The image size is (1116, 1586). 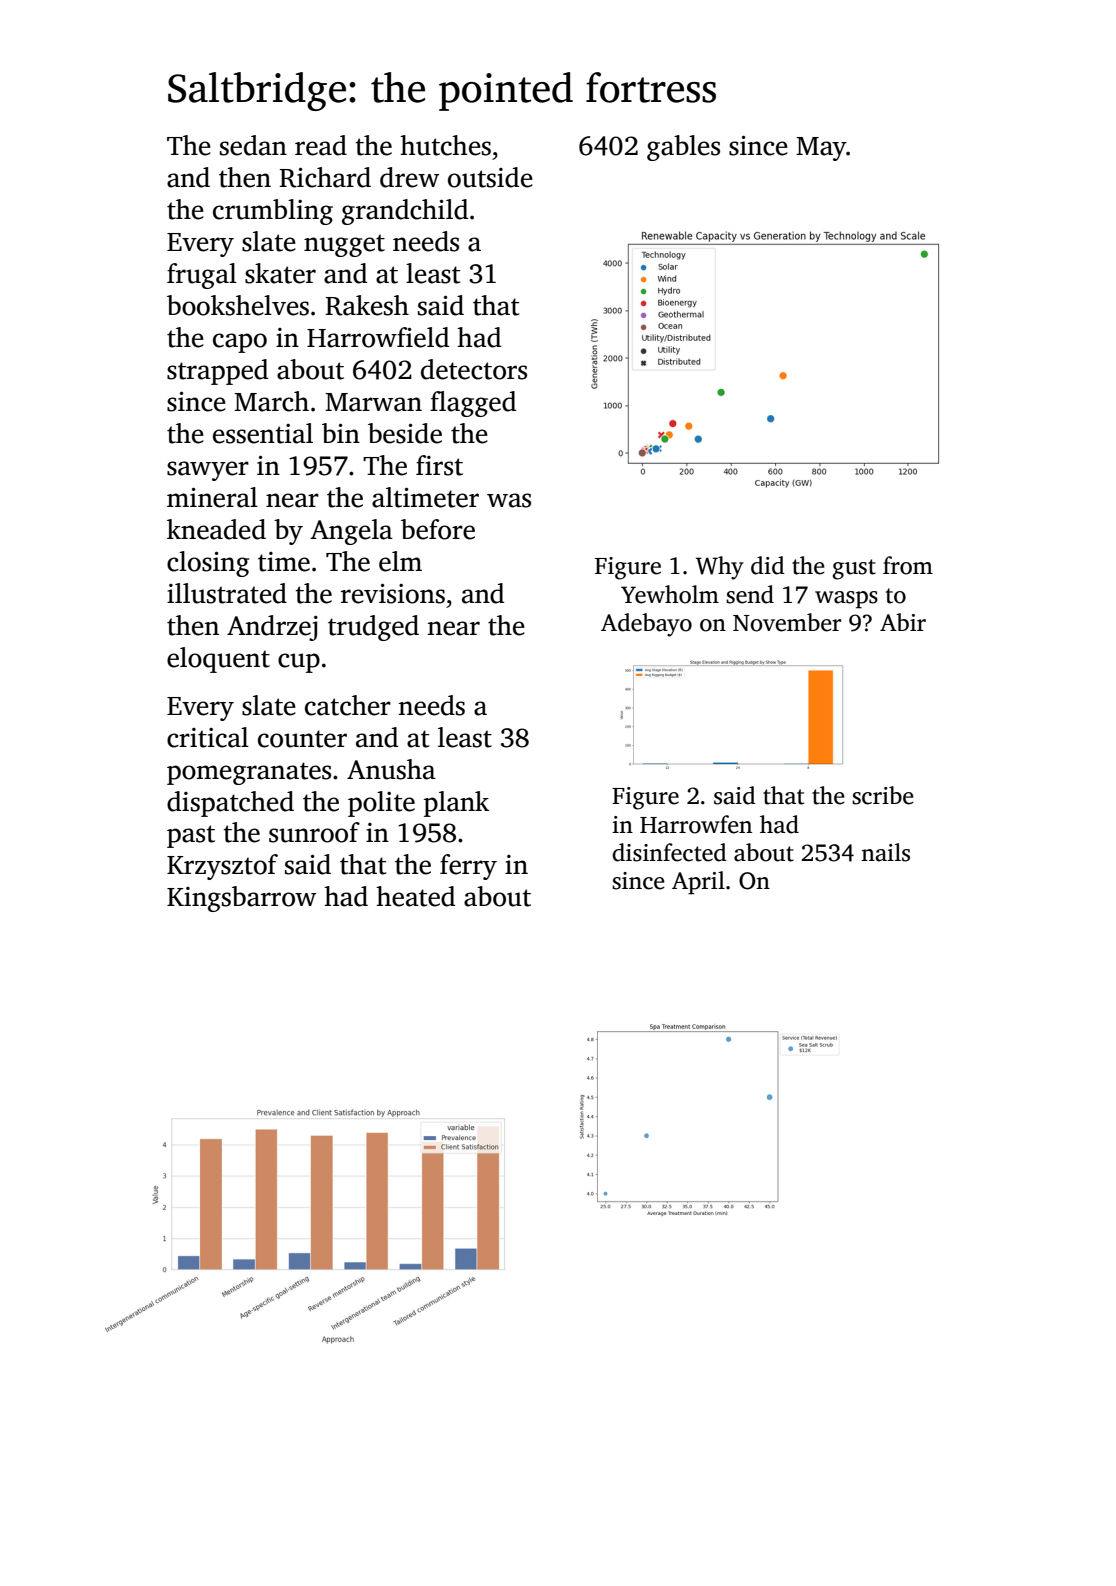 What do you see at coordinates (445, 145) in the document?
I see `hutches` at bounding box center [445, 145].
